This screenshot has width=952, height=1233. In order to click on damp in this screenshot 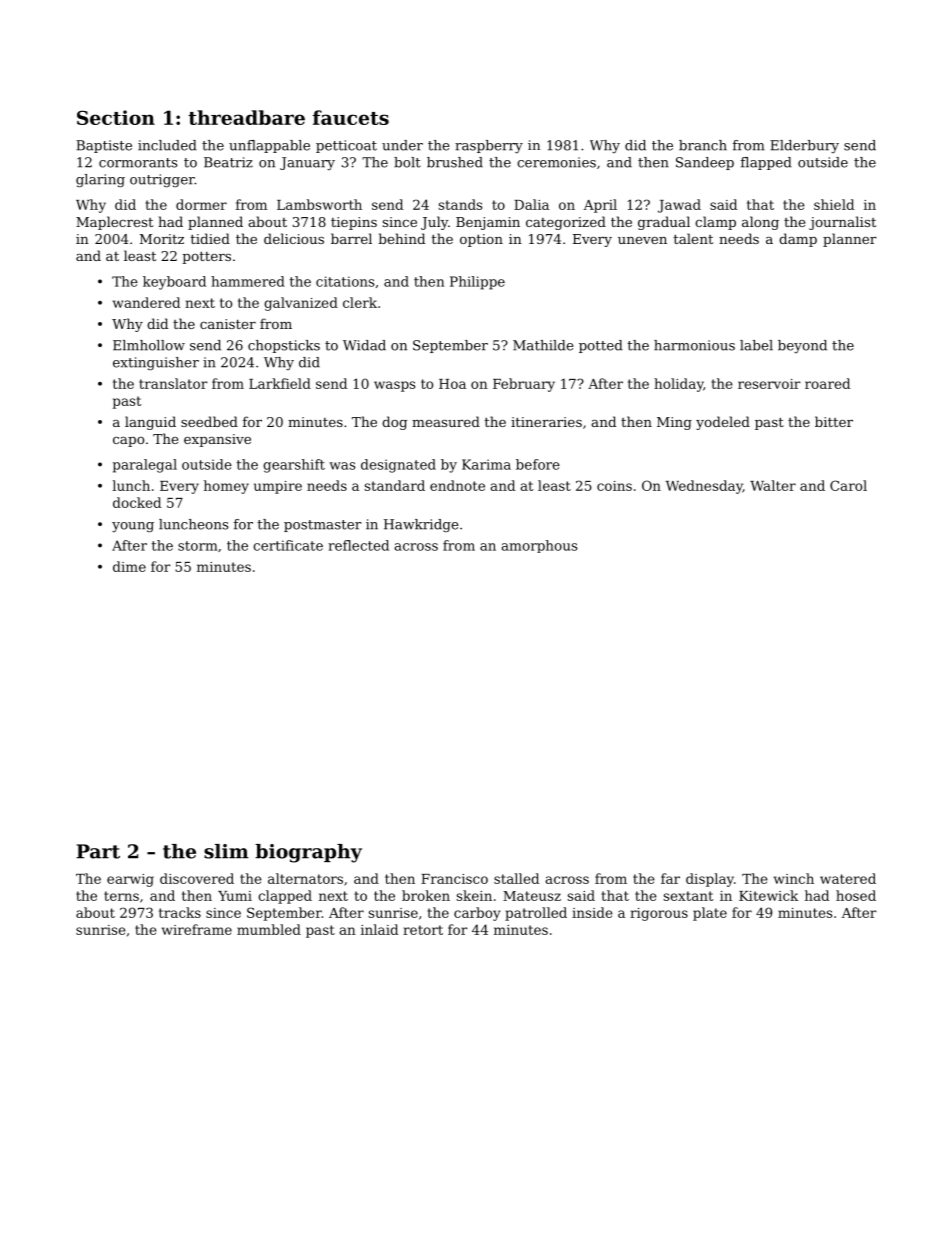, I will do `click(798, 240)`.
